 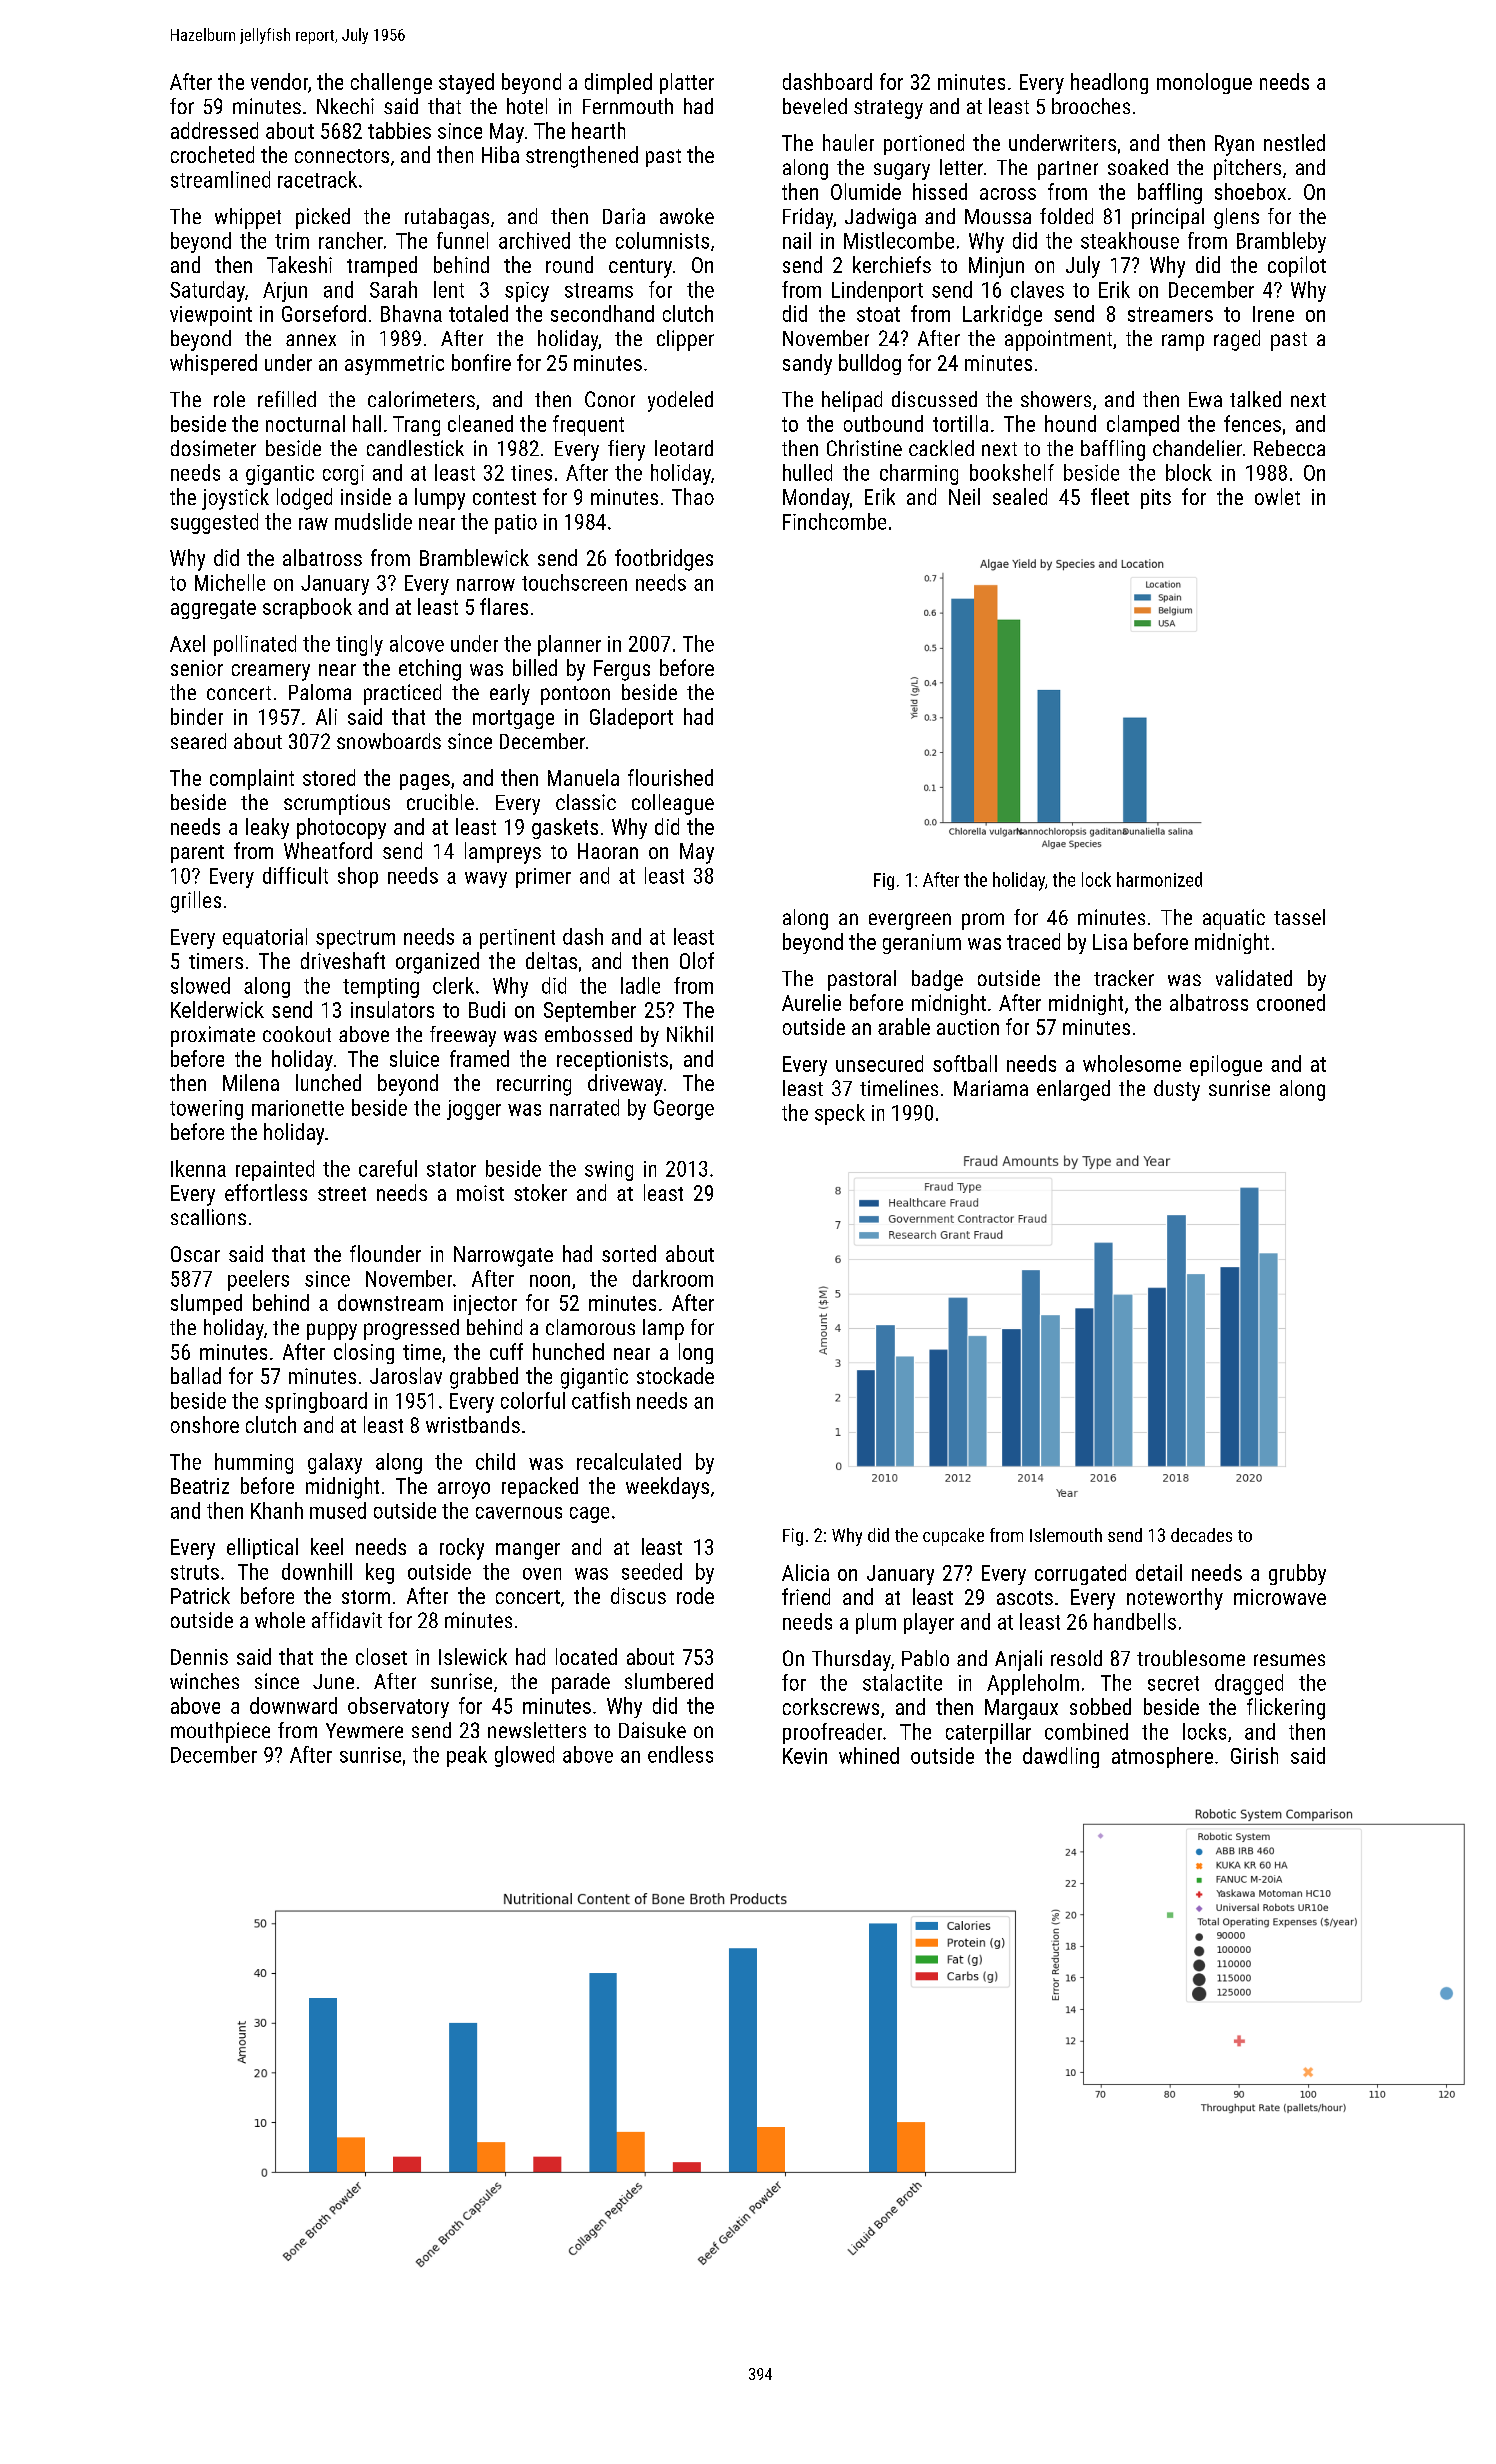 What do you see at coordinates (1002, 315) in the screenshot?
I see `Larkridge` at bounding box center [1002, 315].
